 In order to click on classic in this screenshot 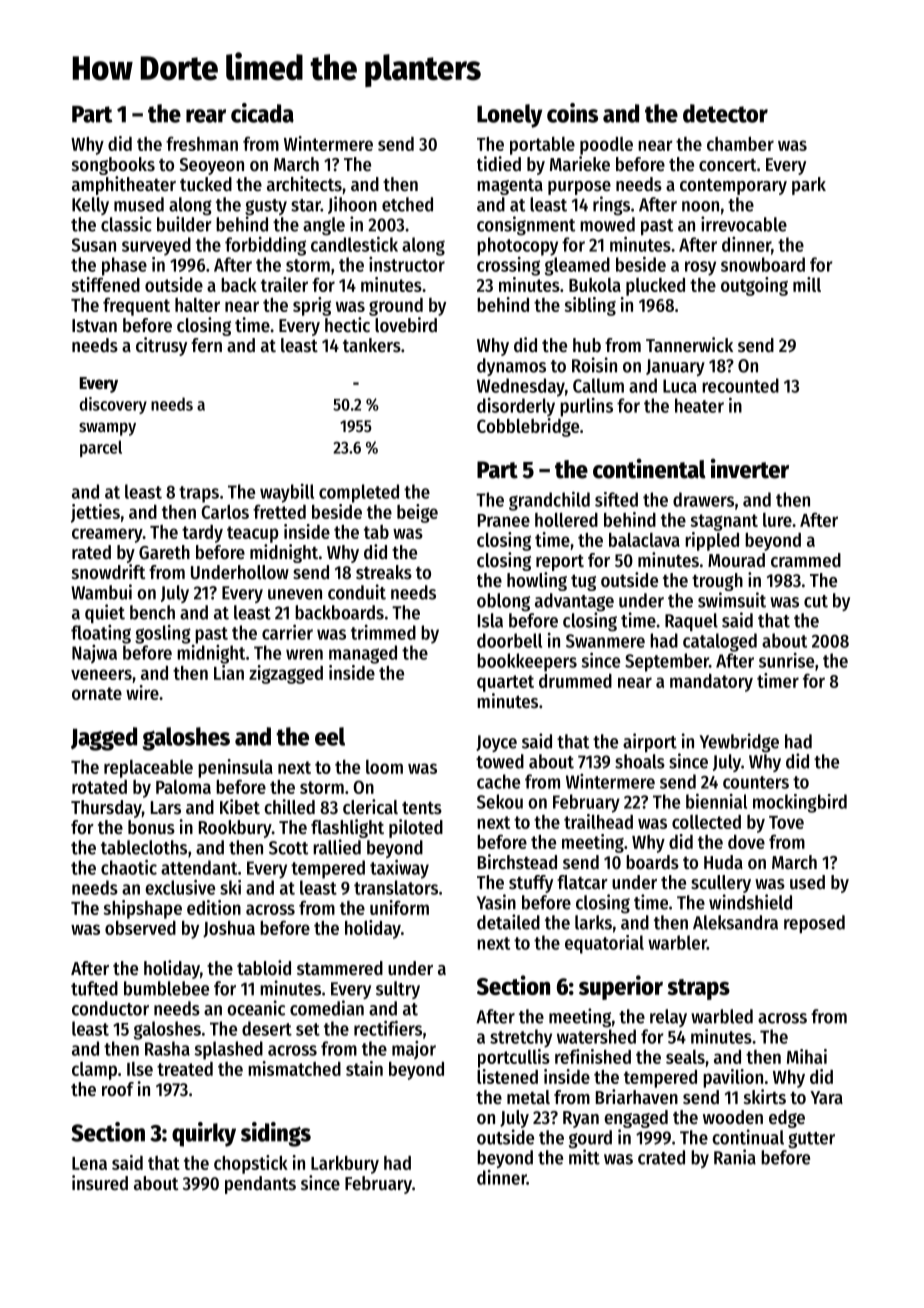, I will do `click(126, 224)`.
